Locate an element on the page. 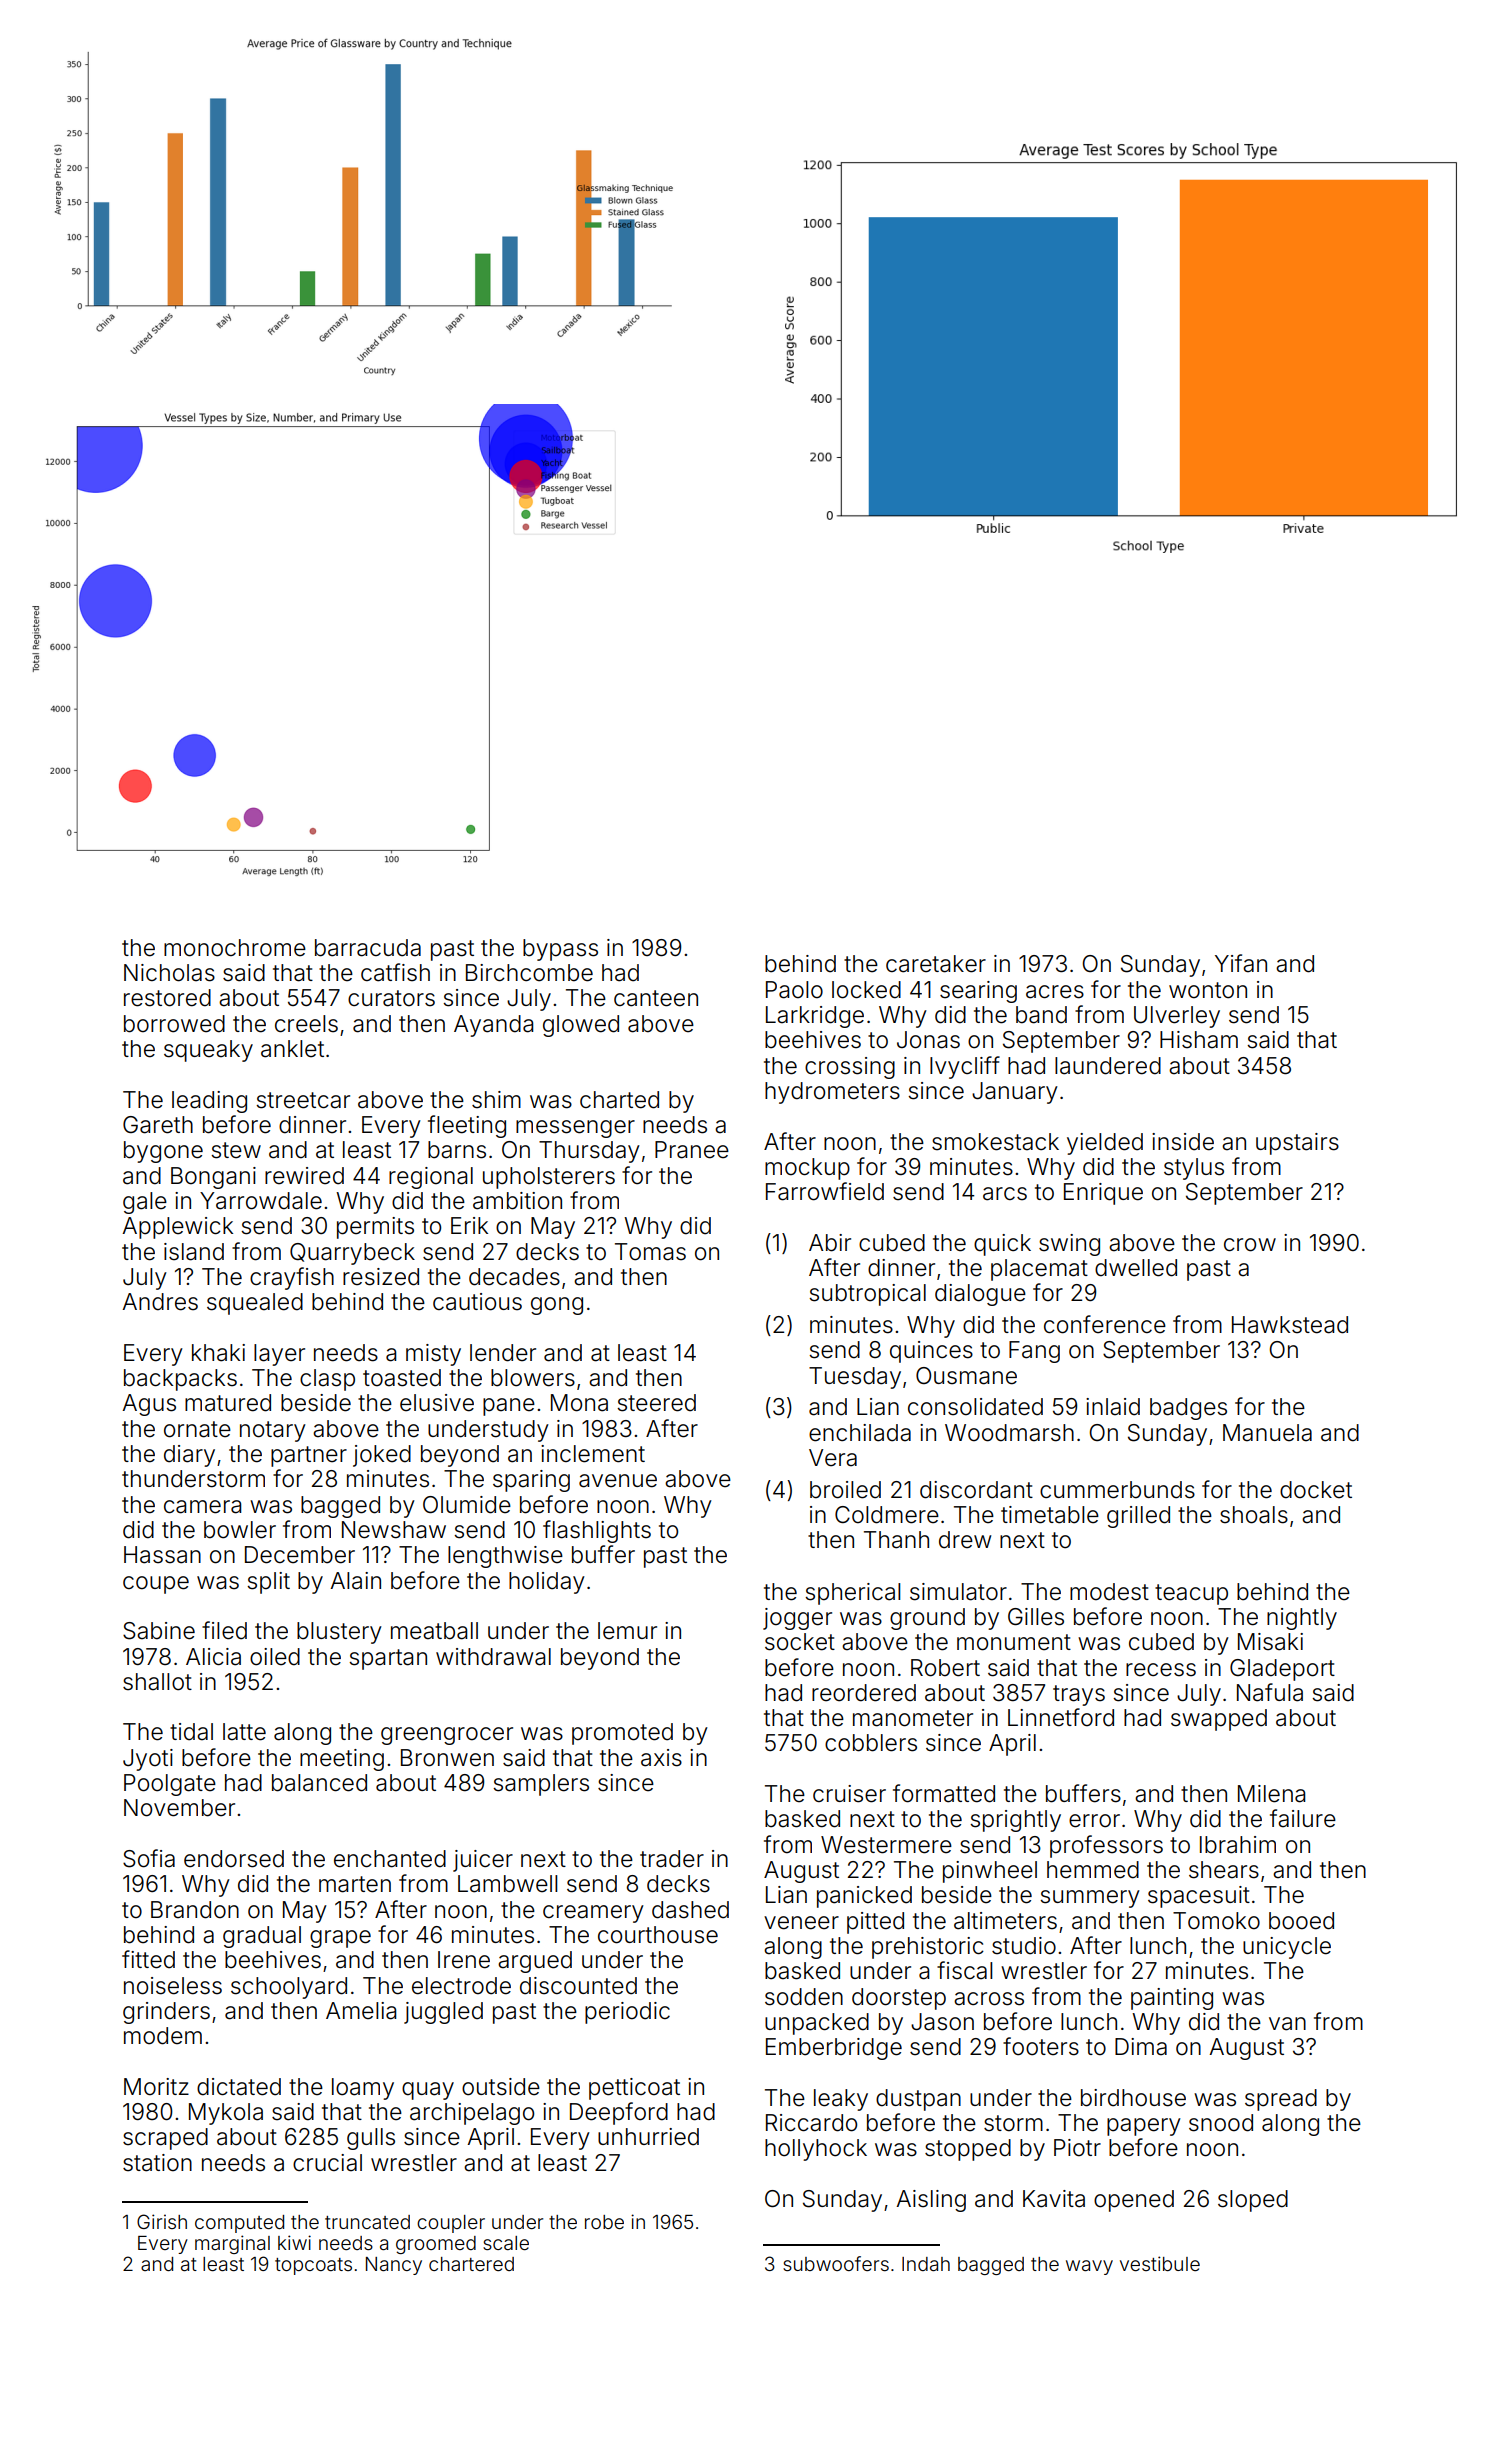 The width and height of the image is (1496, 2464). gale is located at coordinates (145, 1203).
